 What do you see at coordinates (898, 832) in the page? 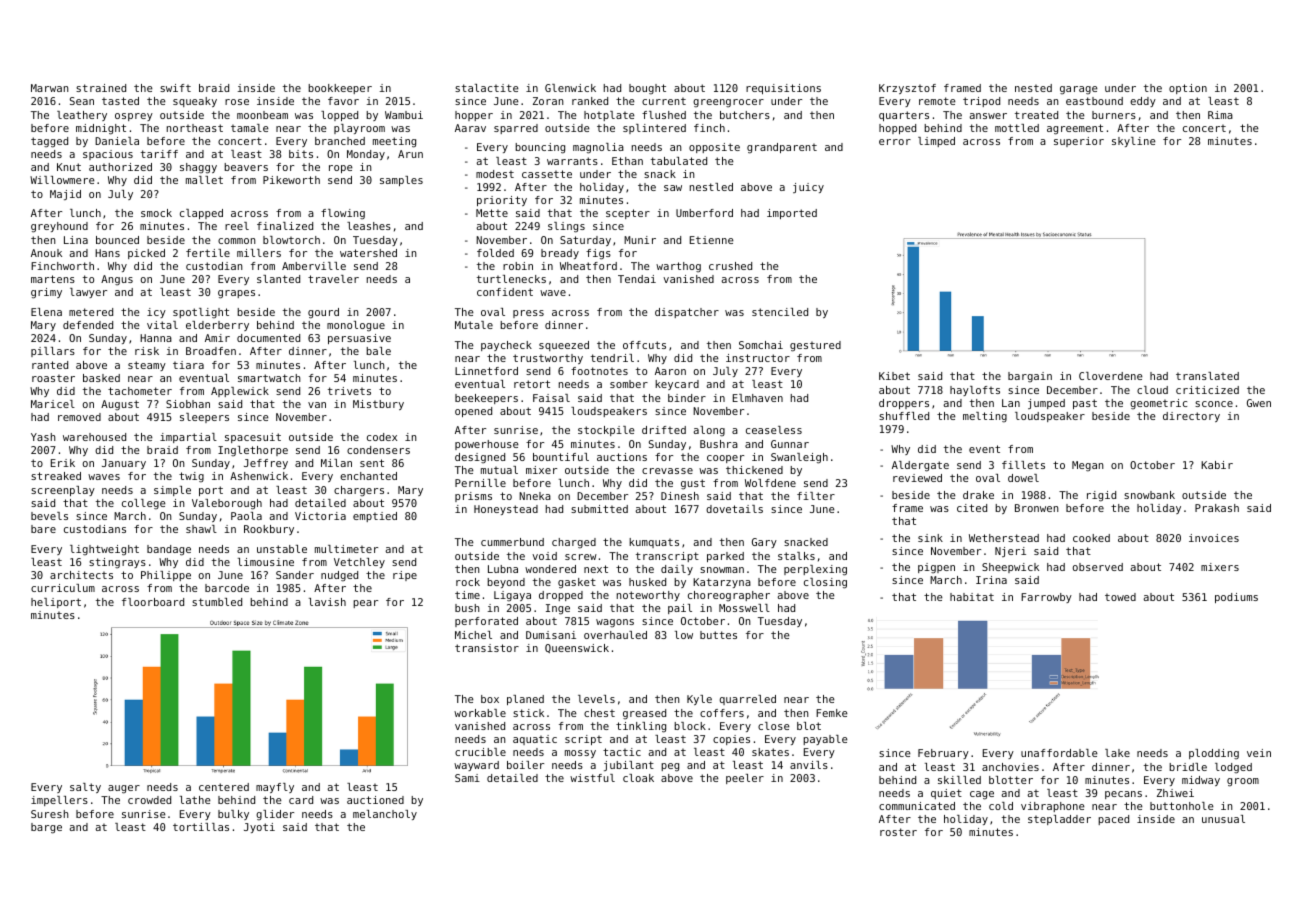
I see `roster` at bounding box center [898, 832].
